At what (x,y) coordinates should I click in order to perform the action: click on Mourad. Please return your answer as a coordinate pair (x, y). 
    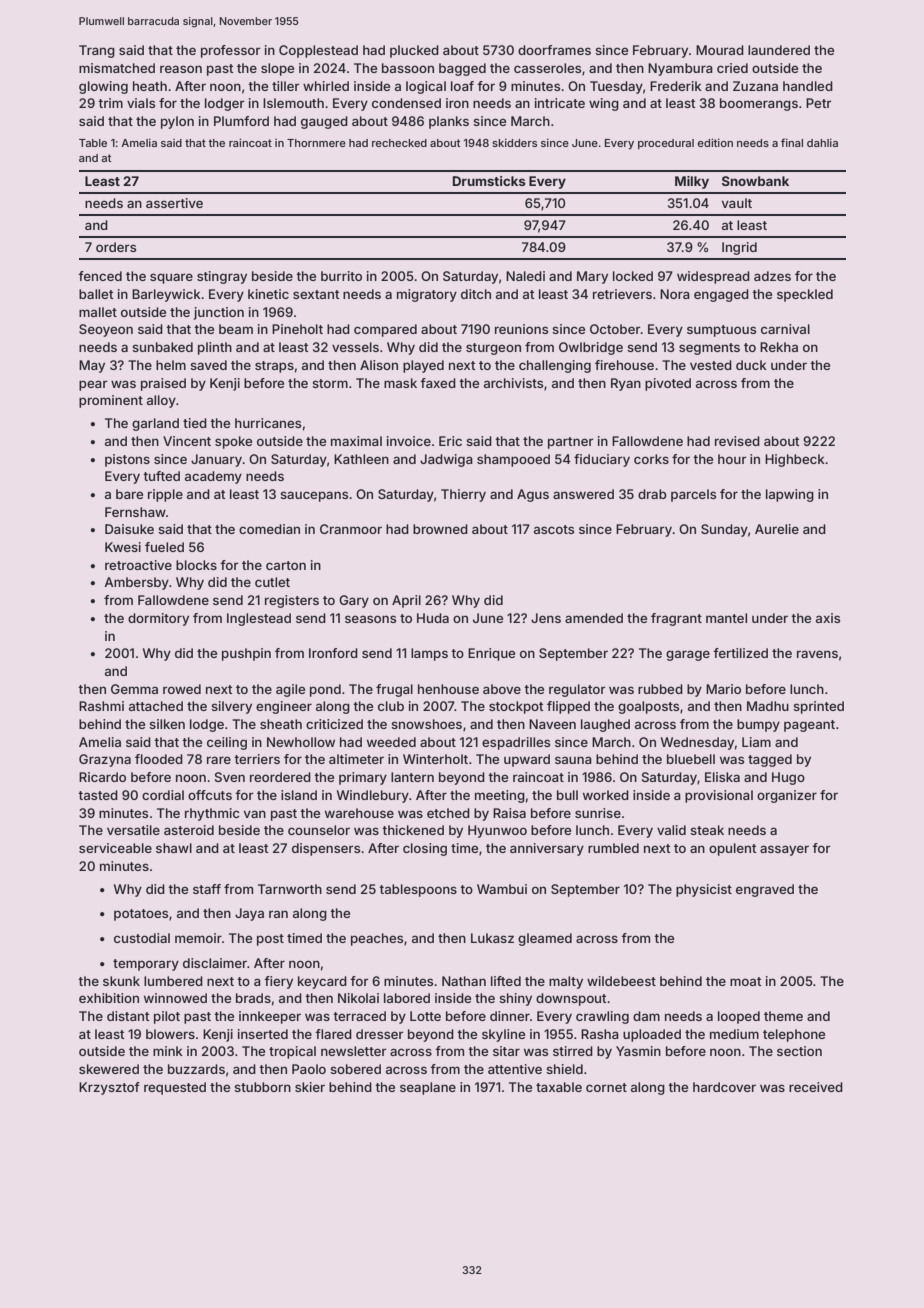
    Looking at the image, I should click on (720, 50).
